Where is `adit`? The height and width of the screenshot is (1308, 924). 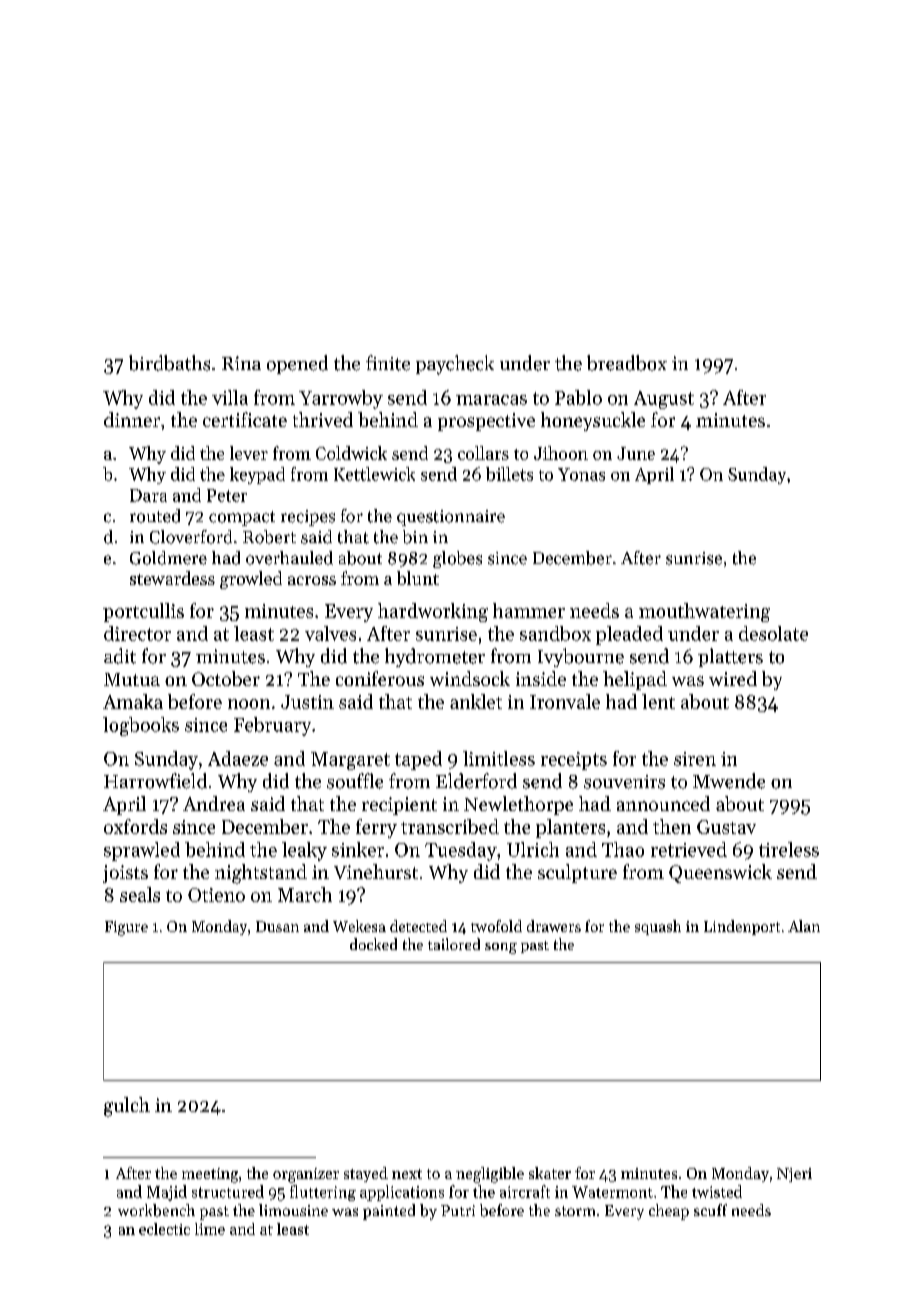
adit is located at coordinates (120, 656).
